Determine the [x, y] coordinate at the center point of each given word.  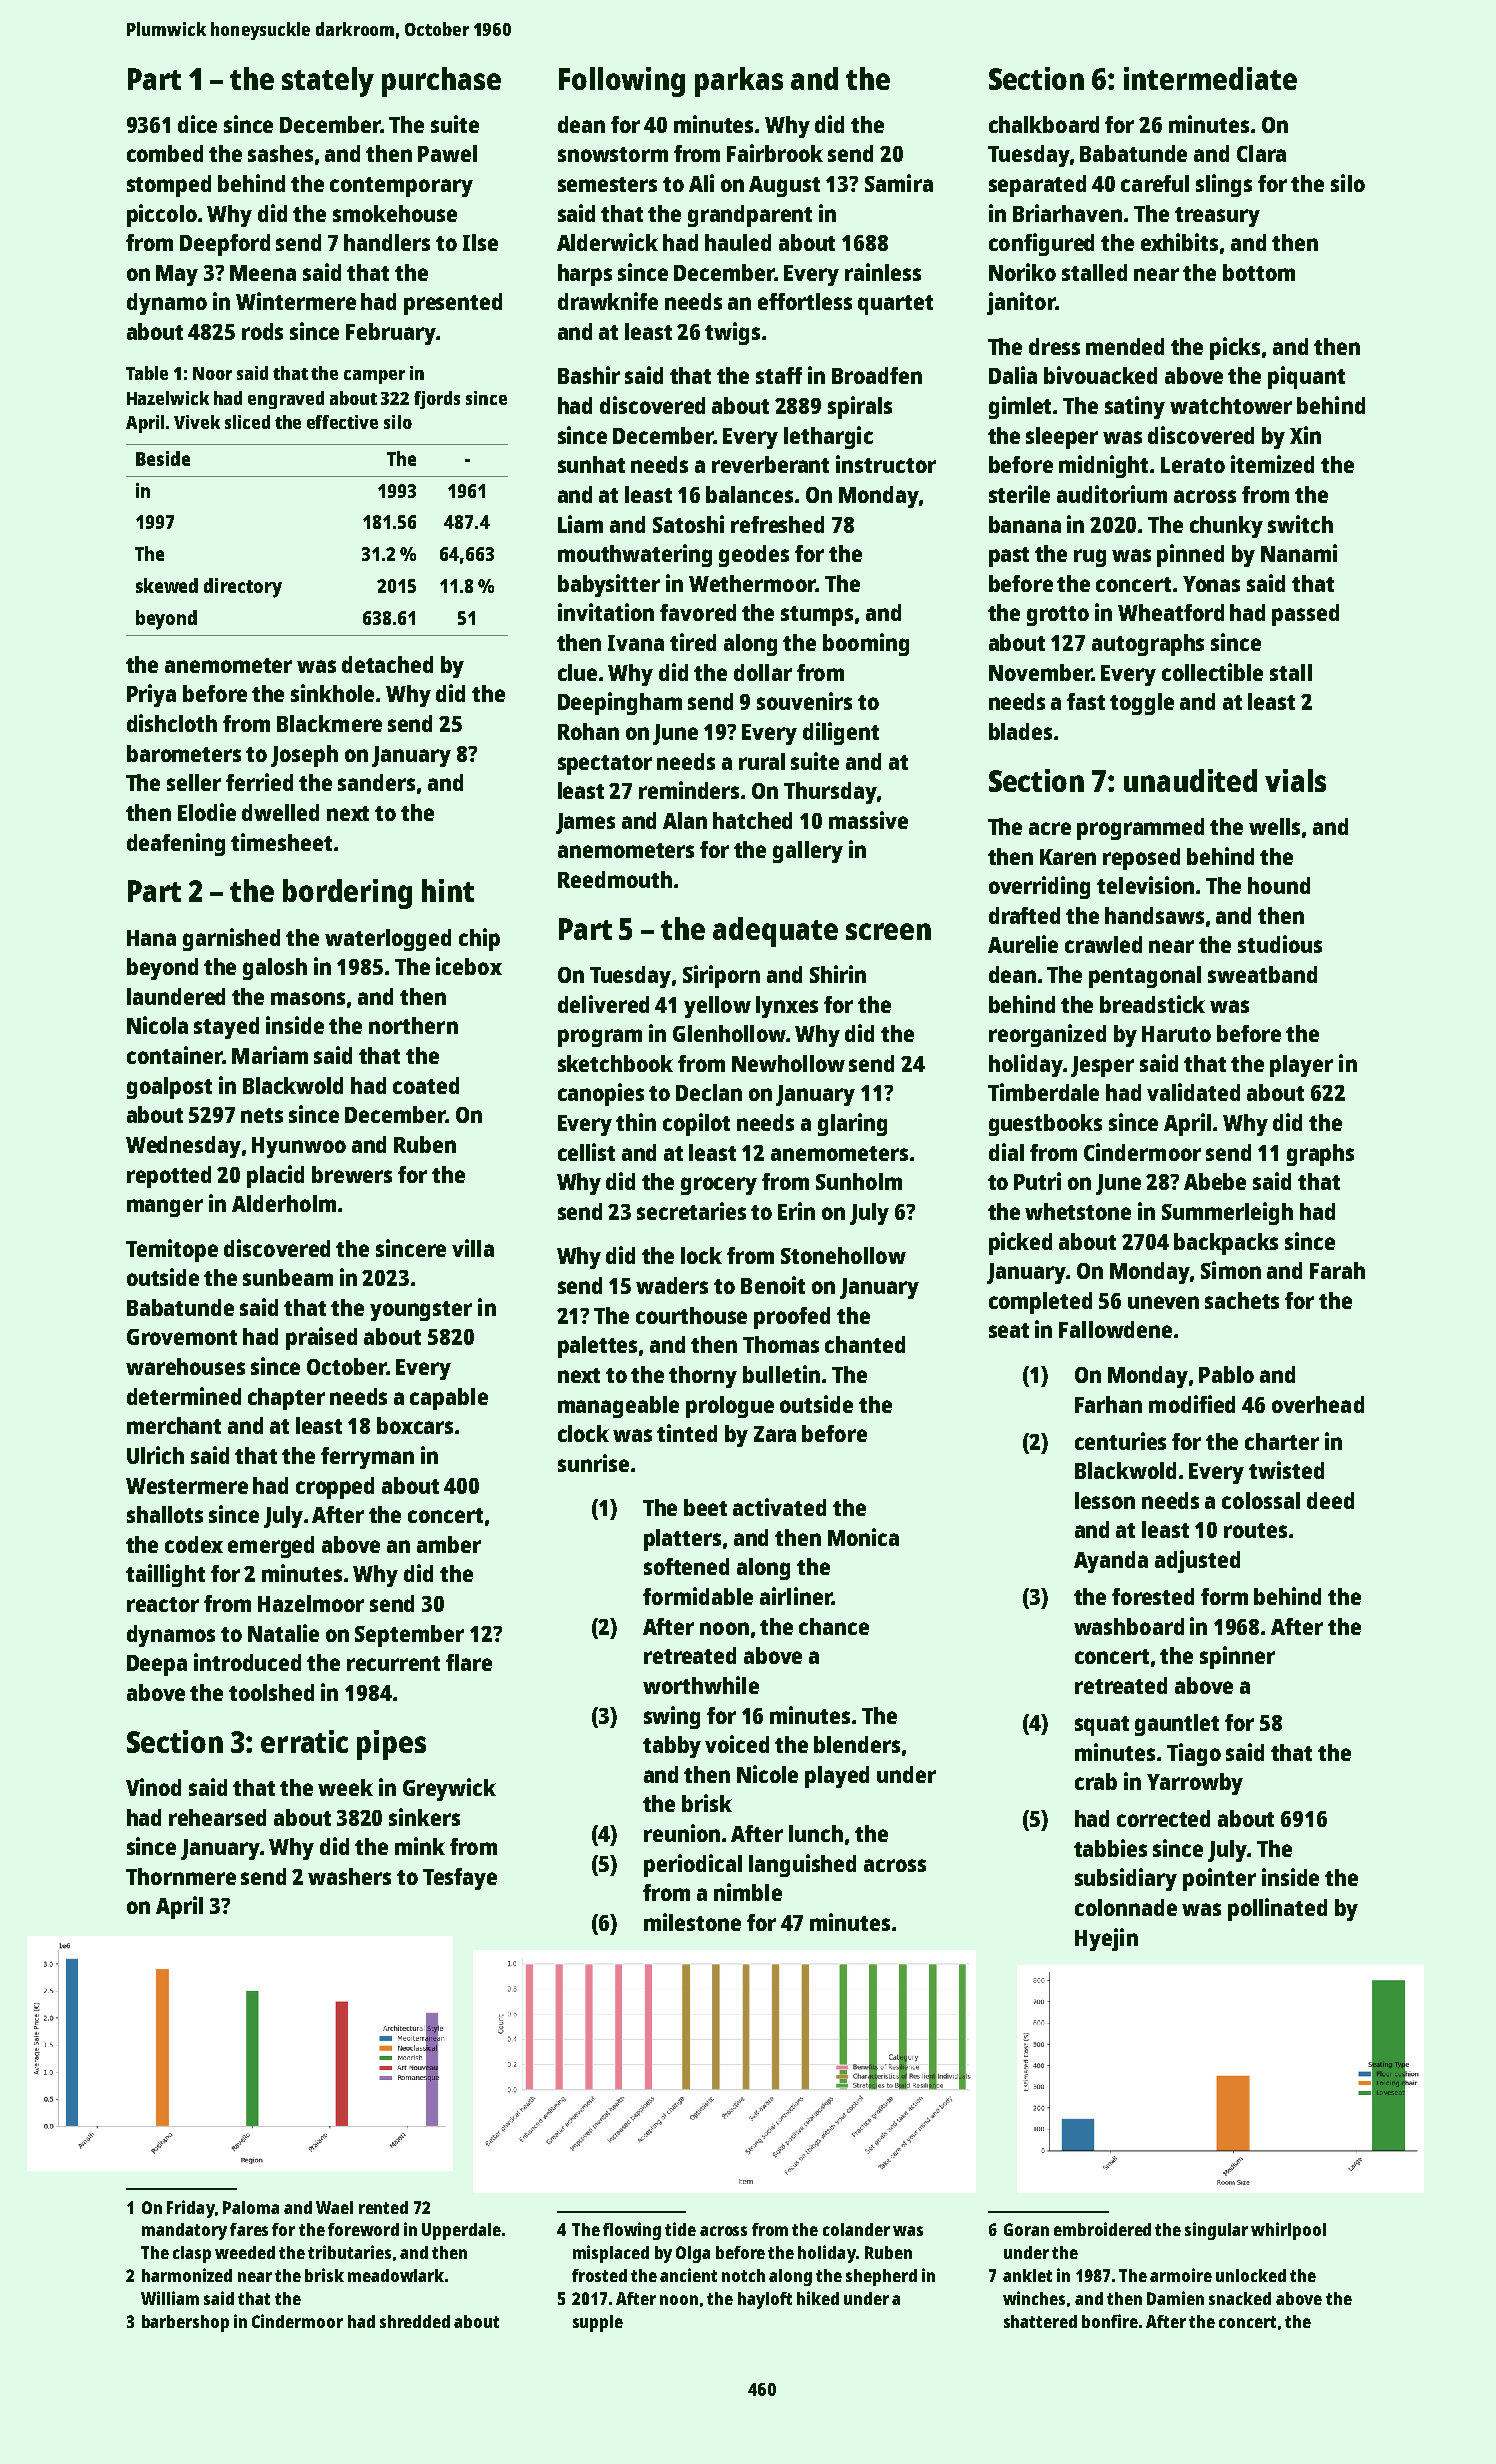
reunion [682, 1833]
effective [342, 422]
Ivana [636, 643]
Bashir [589, 375]
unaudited [1190, 780]
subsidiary [1126, 1879]
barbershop [185, 2323]
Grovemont [182, 1337]
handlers [387, 242]
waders [672, 1285]
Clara [1261, 153]
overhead [1318, 1404]
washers [349, 1876]
